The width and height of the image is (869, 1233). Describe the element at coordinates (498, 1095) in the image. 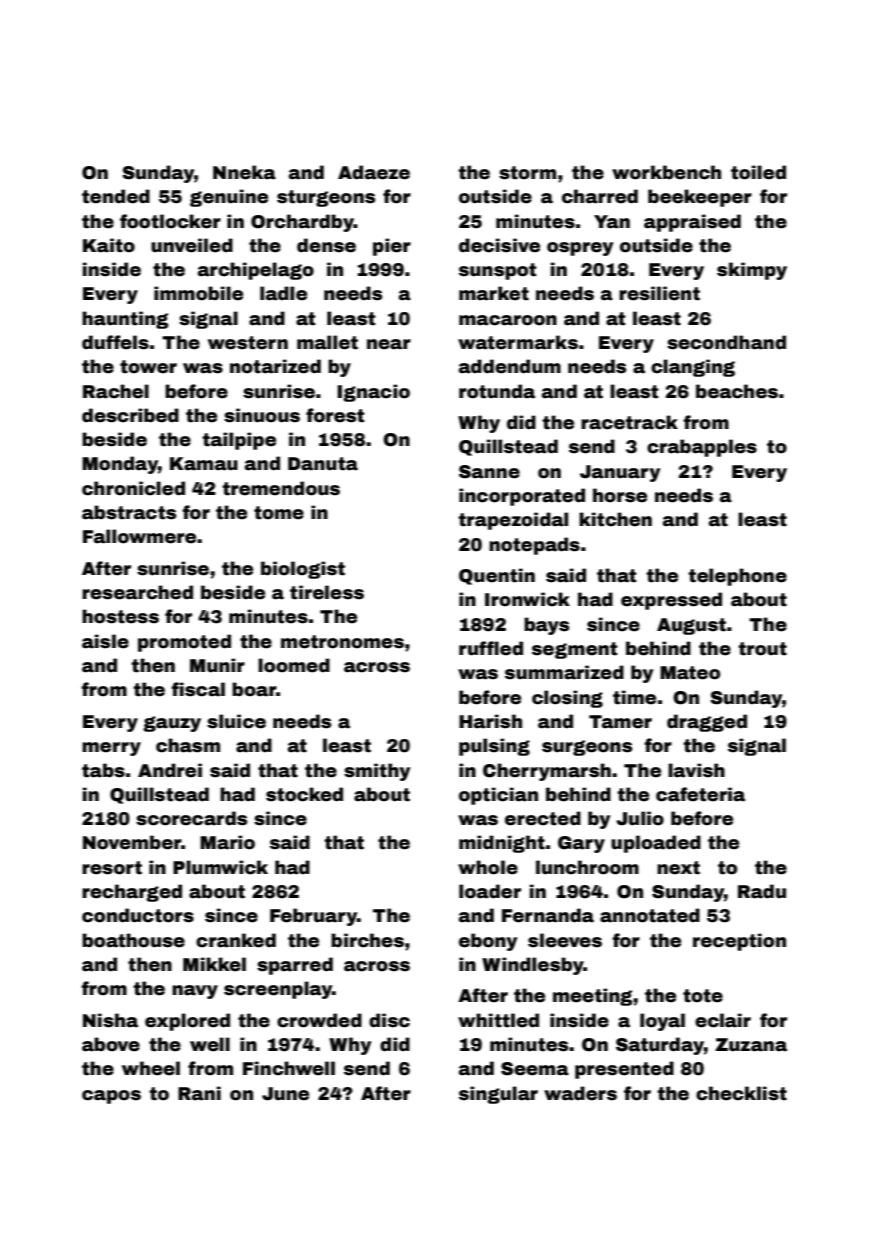

I see `singular` at that location.
